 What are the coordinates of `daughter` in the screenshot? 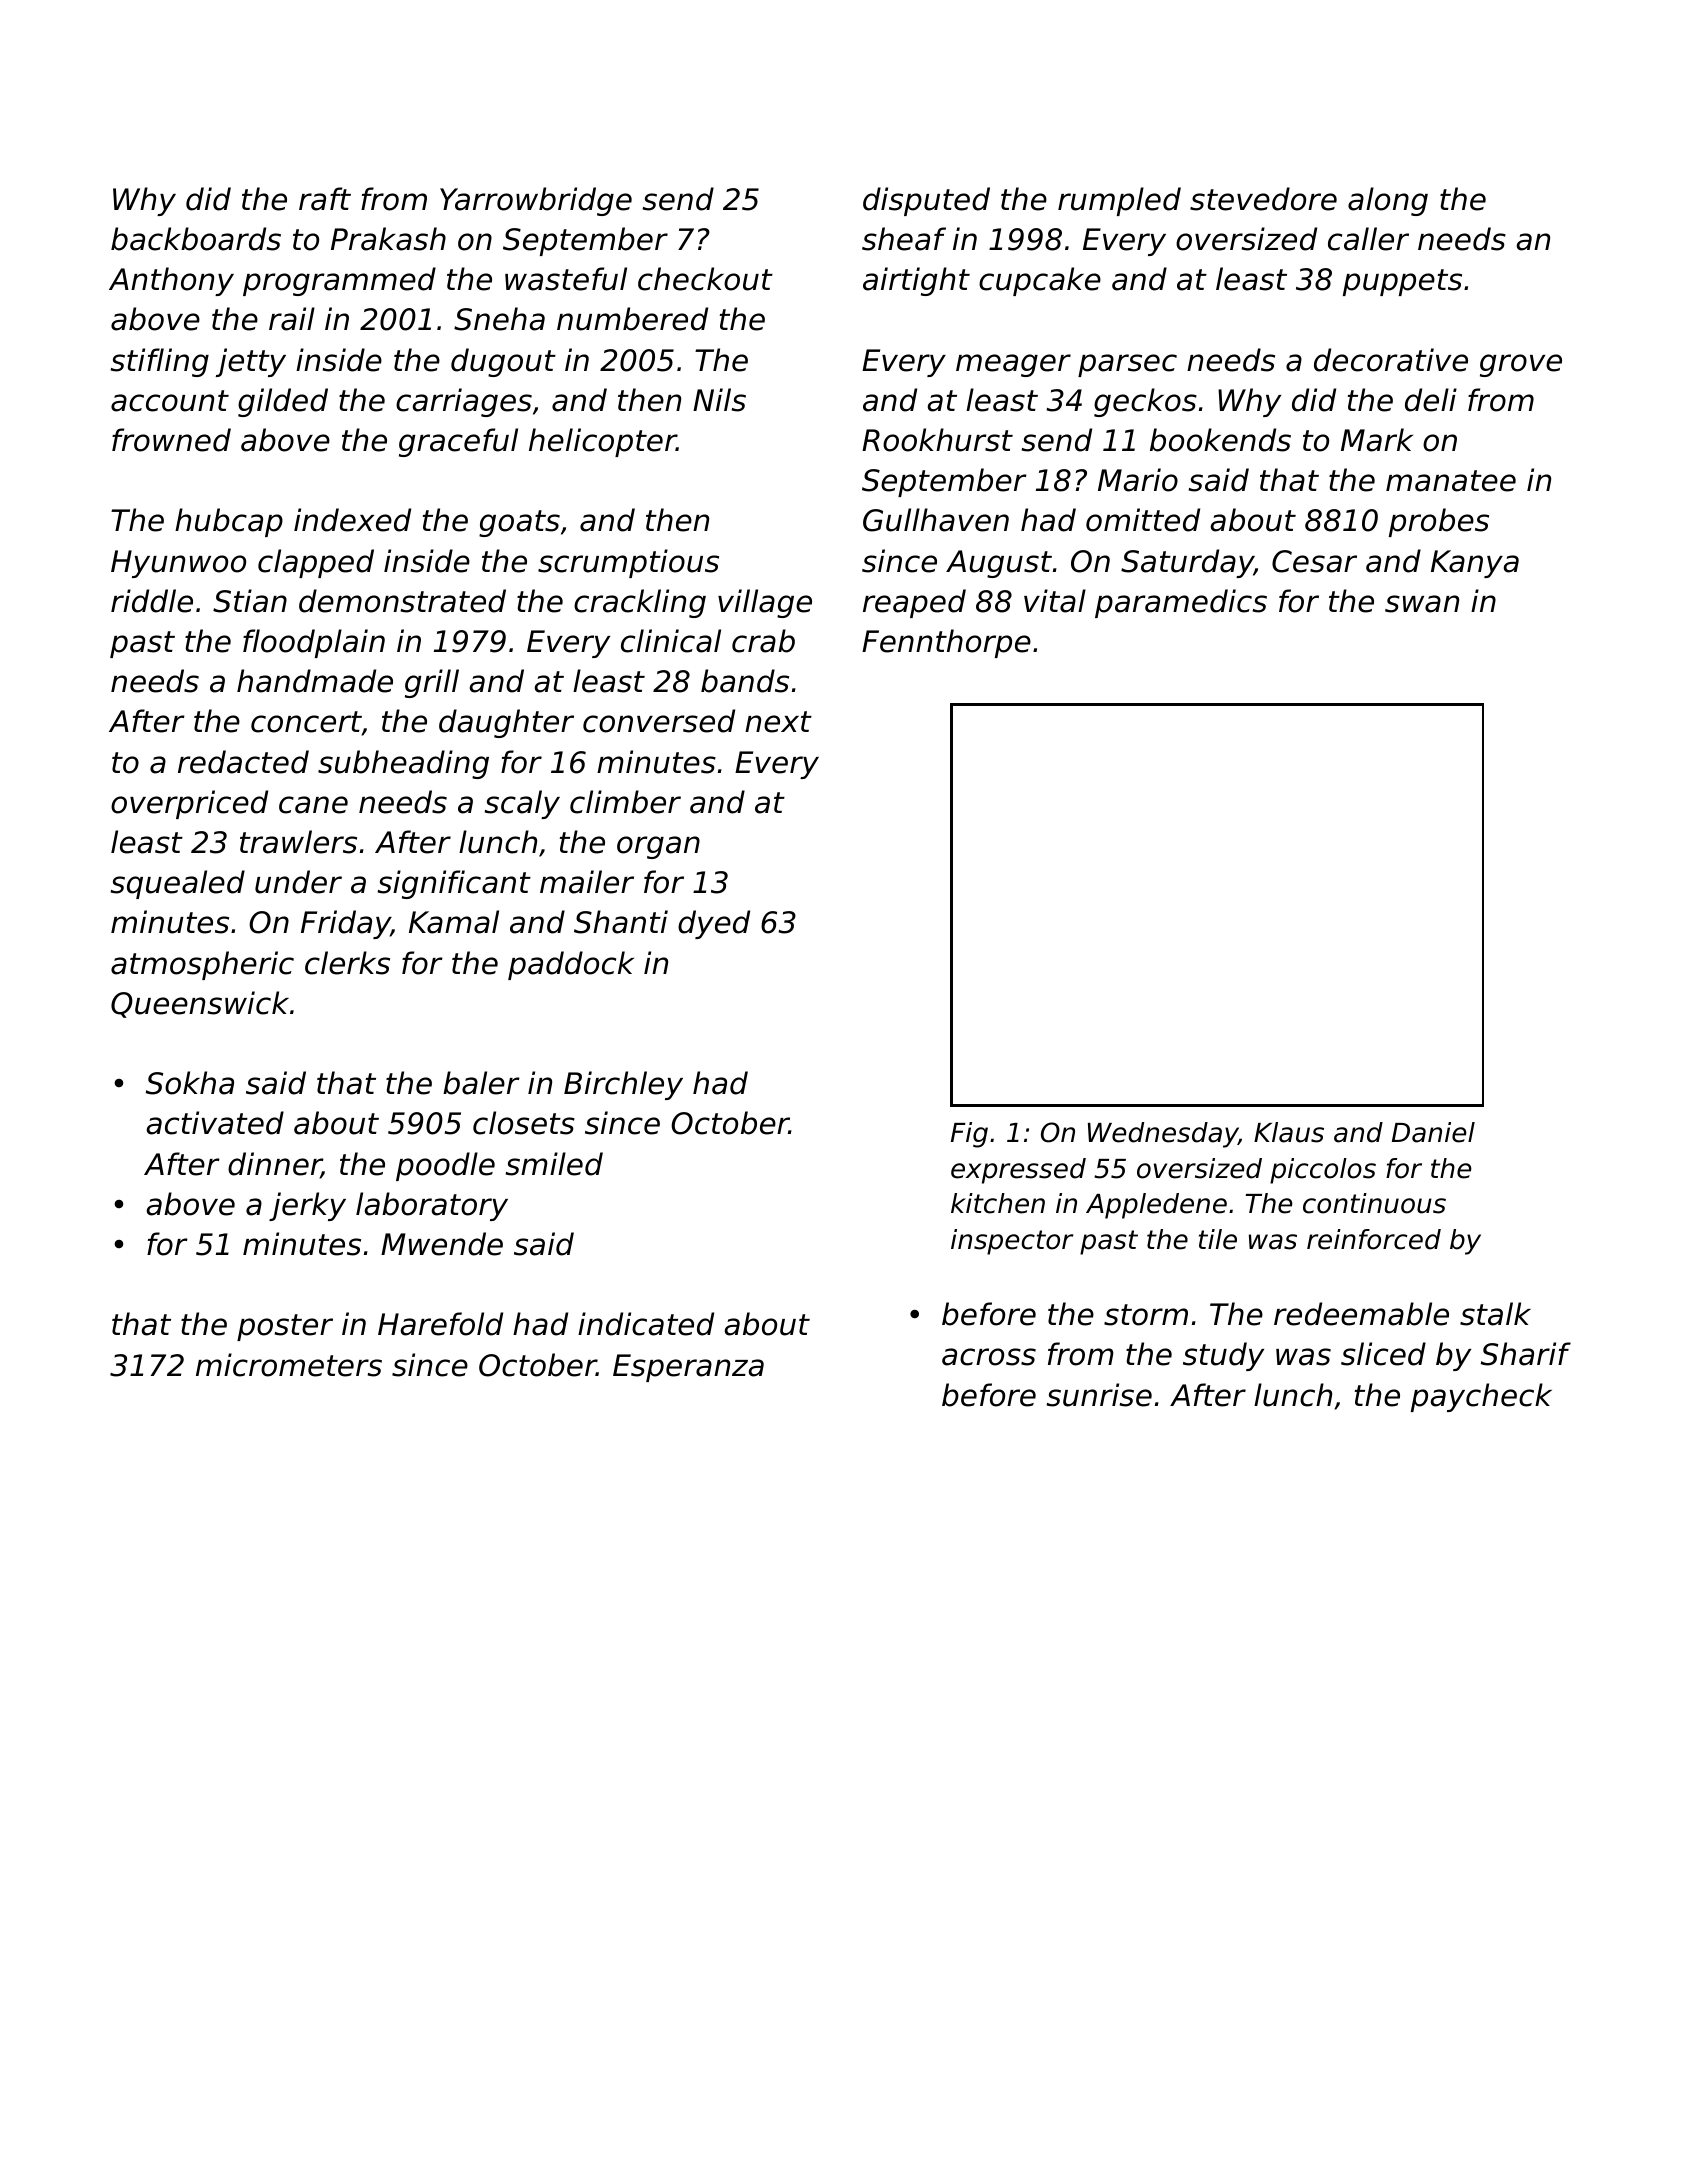 It's located at (506, 723).
